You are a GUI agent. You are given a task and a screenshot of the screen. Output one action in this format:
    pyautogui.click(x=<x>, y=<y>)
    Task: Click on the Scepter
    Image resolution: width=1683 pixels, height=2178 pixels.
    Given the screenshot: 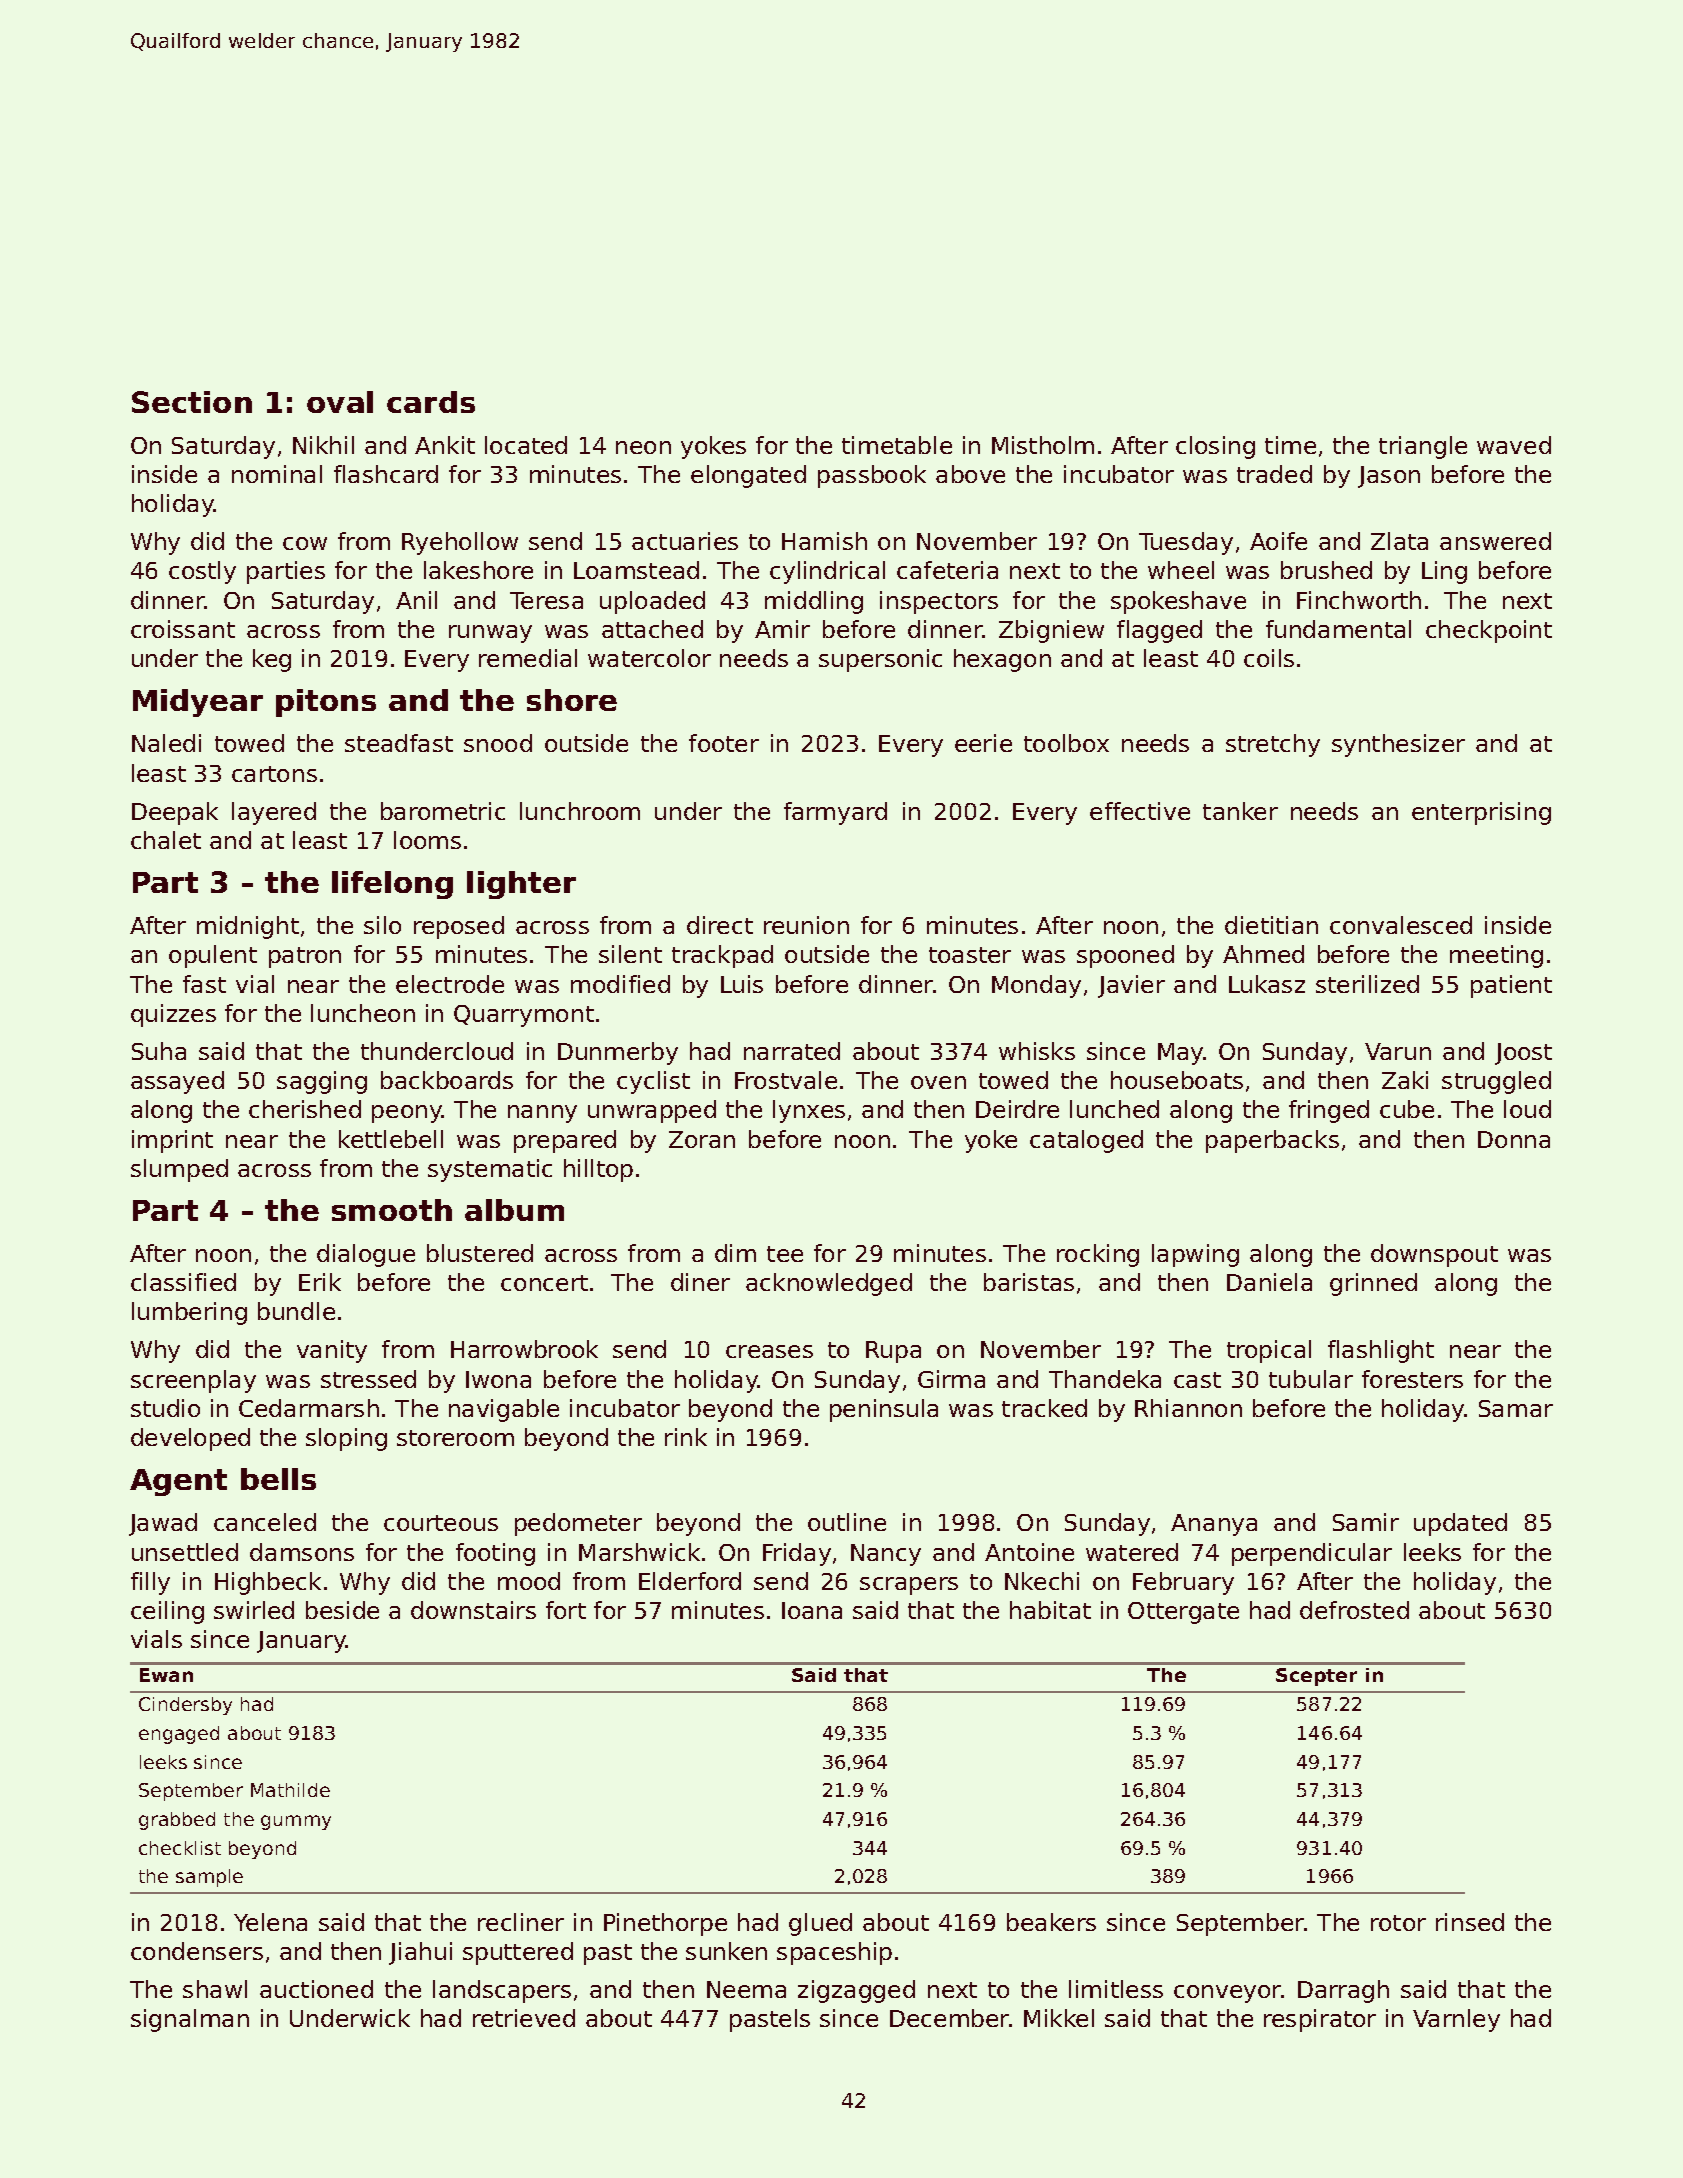 What is the action you would take?
    pyautogui.click(x=1316, y=1677)
